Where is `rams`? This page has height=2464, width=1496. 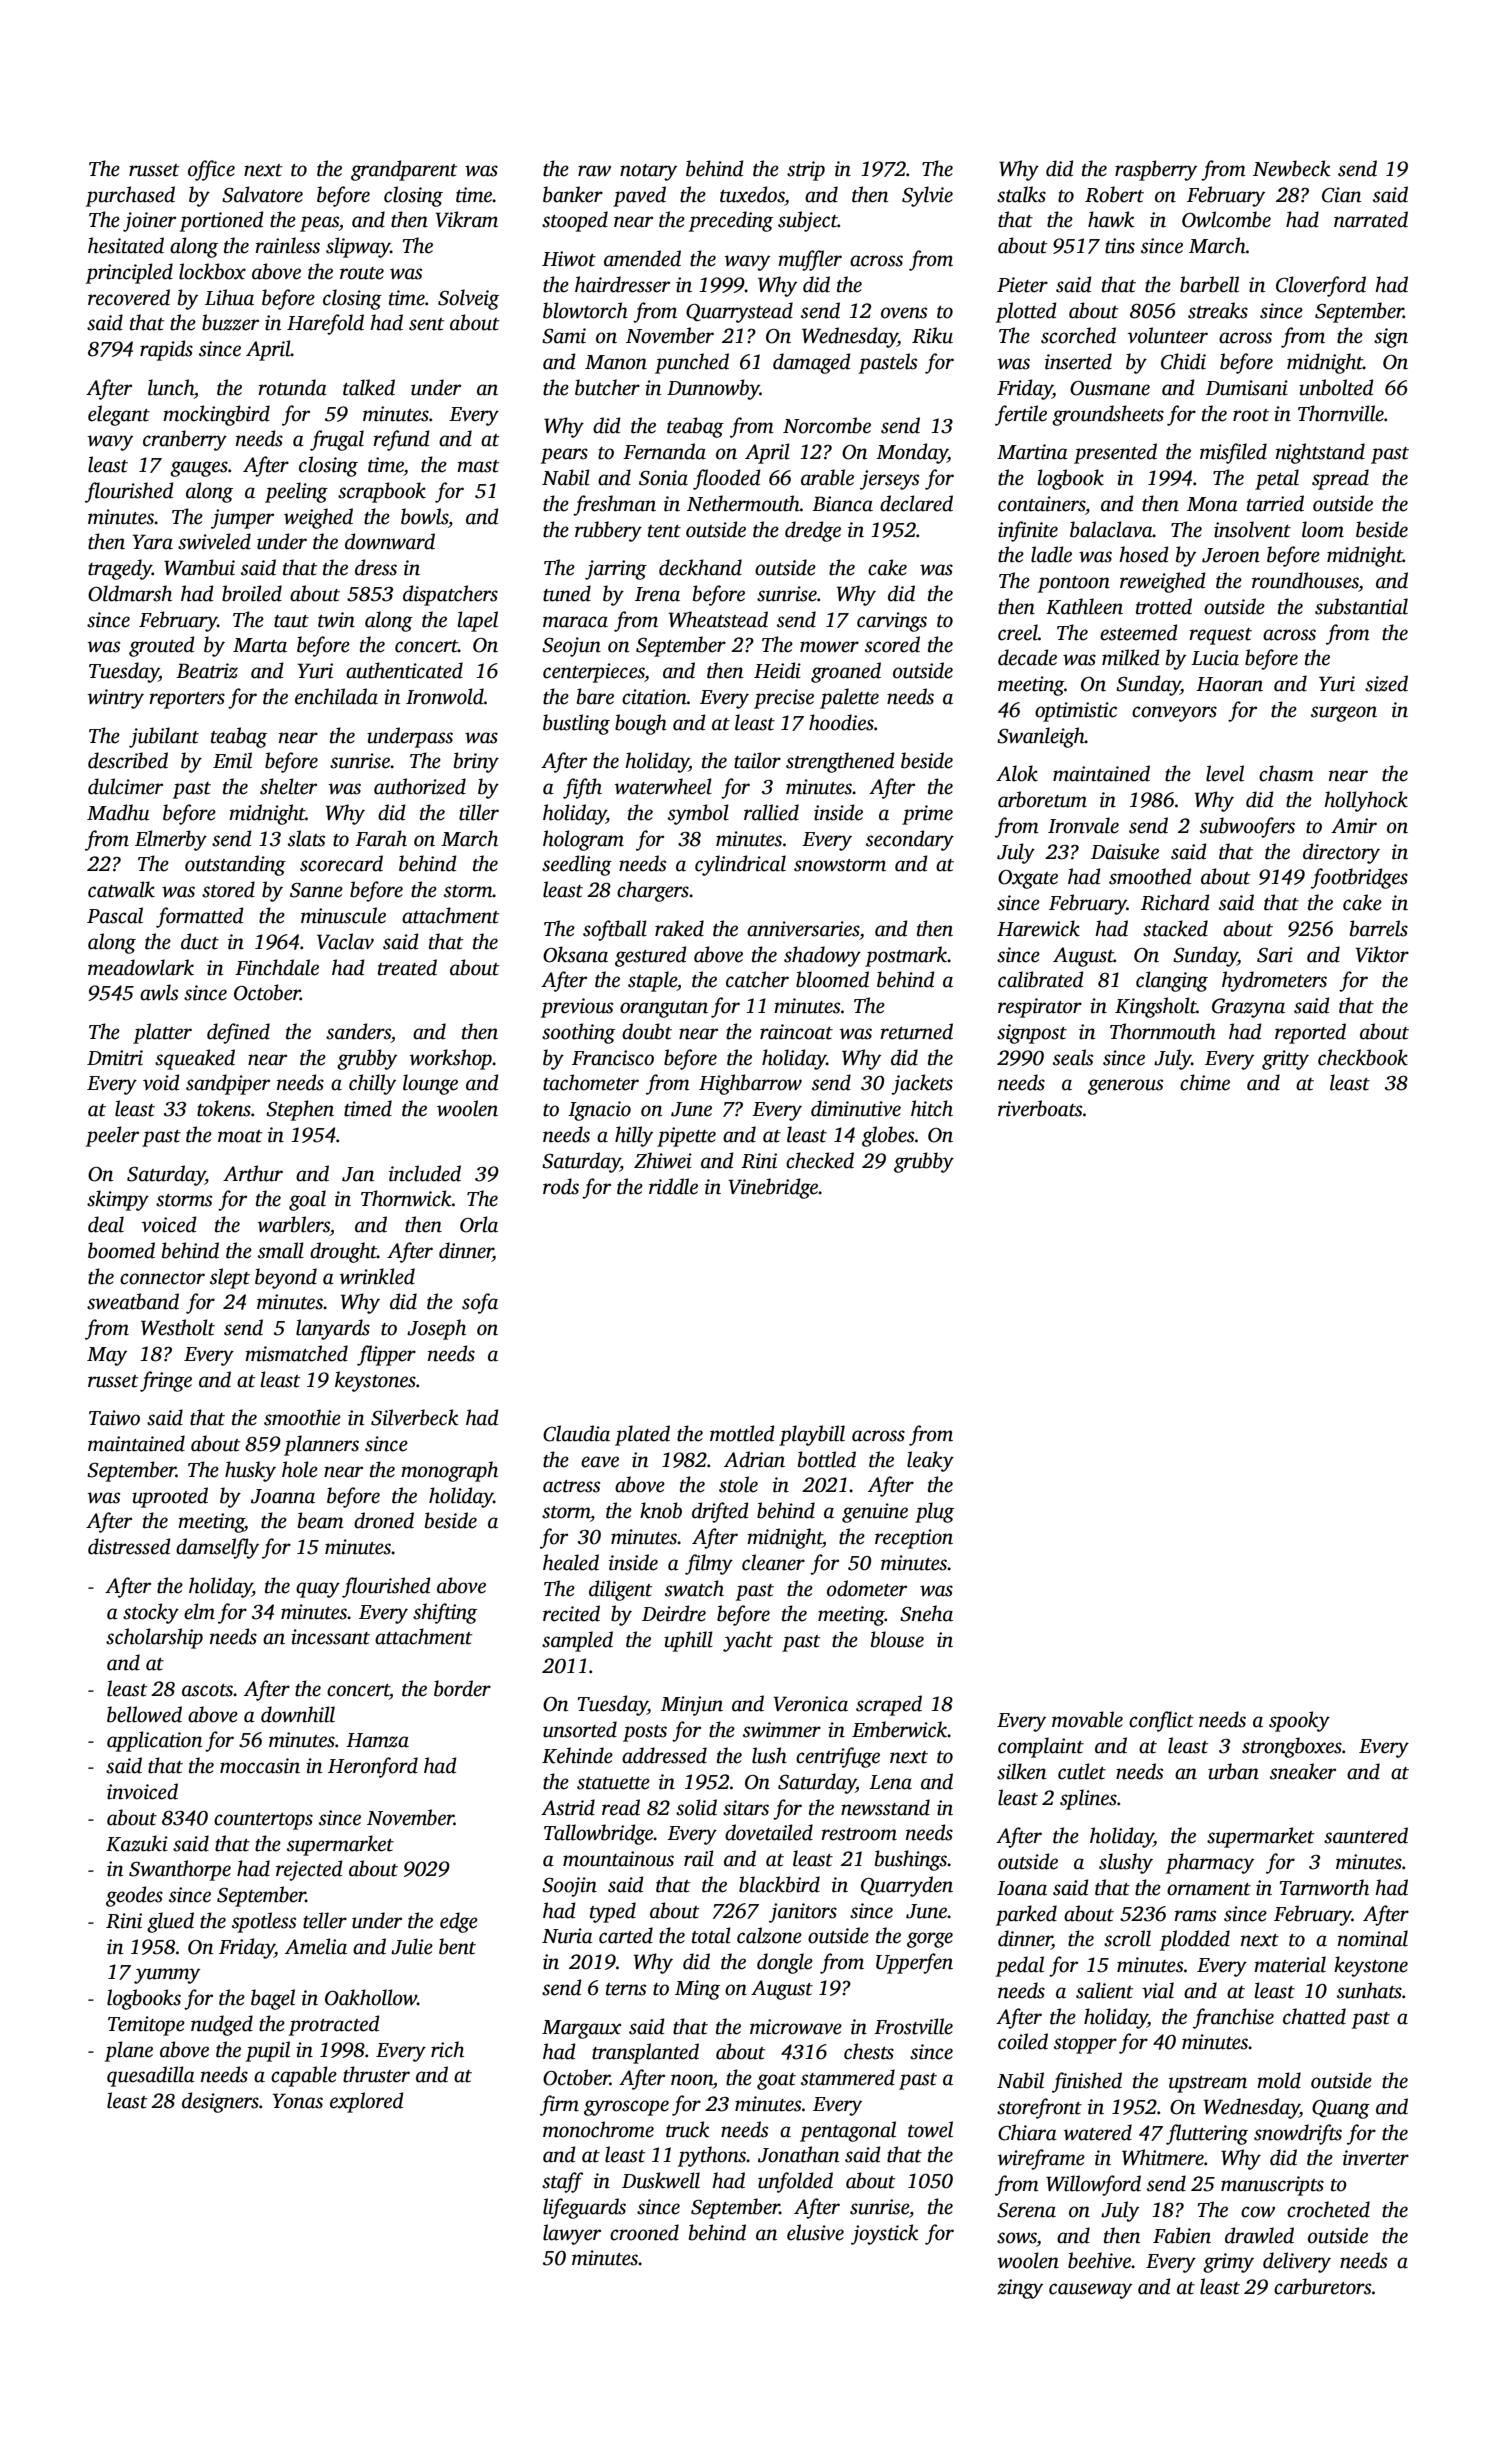
rams is located at coordinates (1195, 1916).
